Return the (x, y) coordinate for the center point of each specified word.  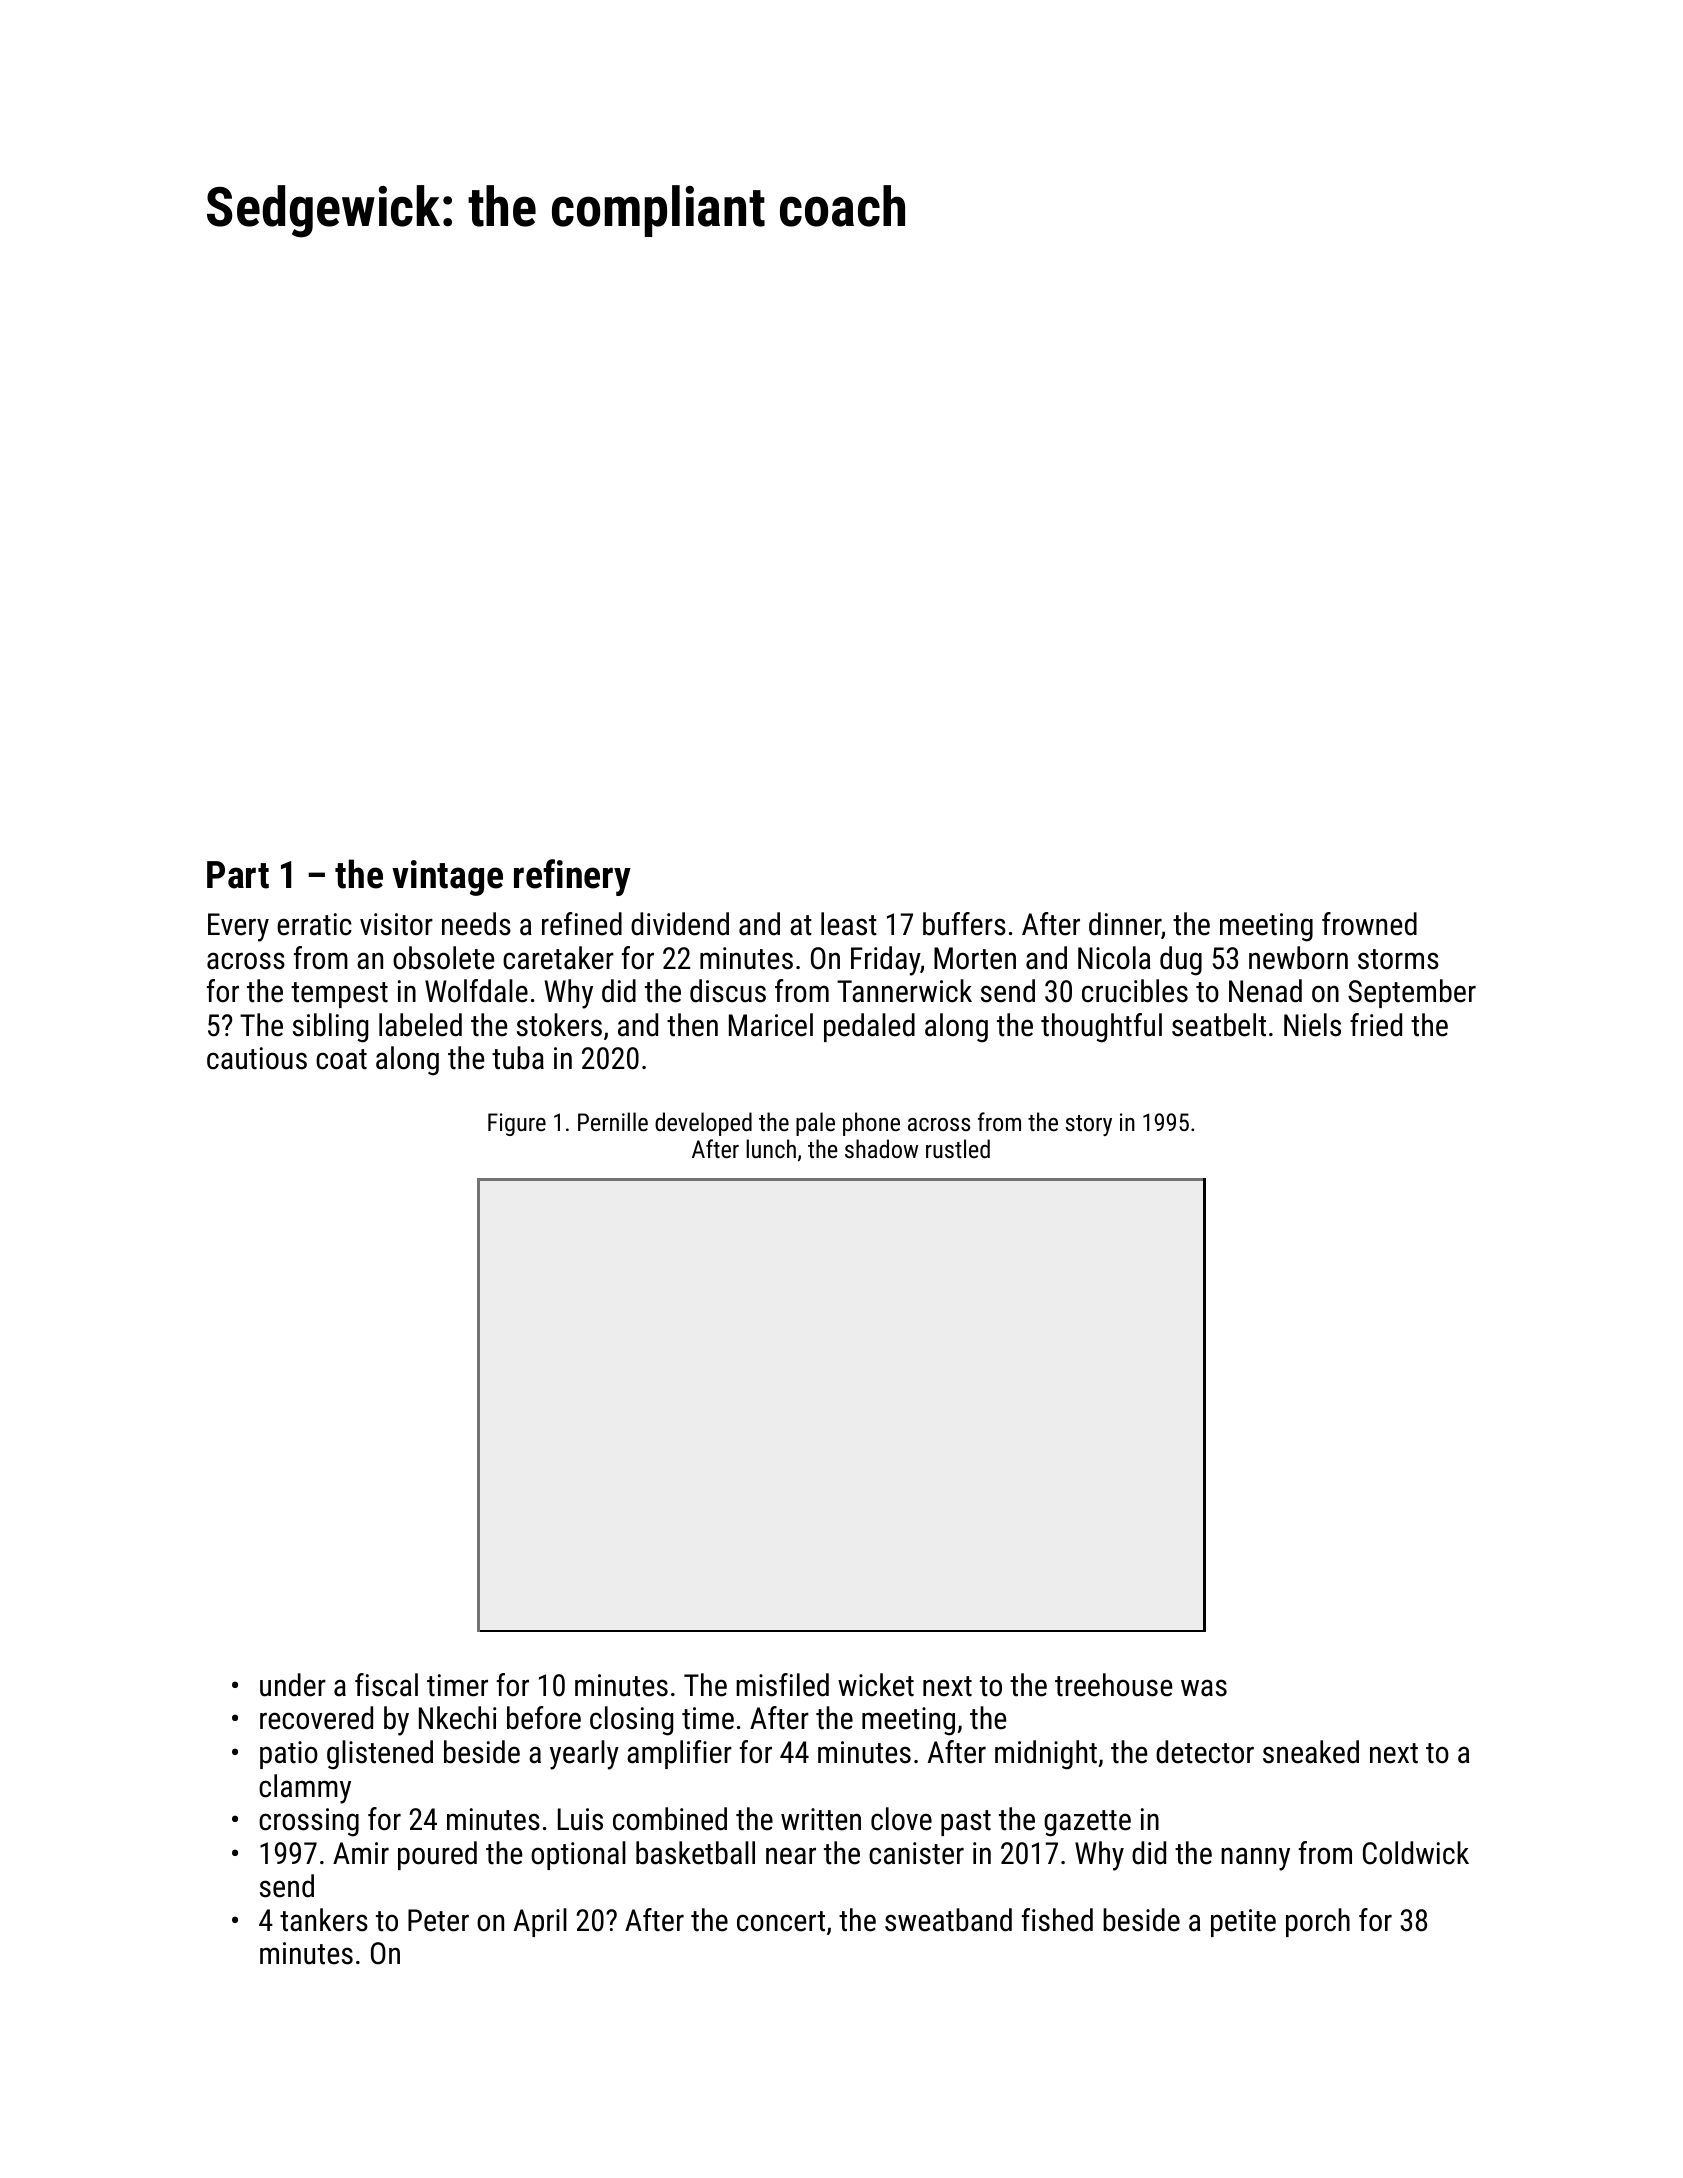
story (1089, 1125)
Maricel (771, 1025)
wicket (876, 1685)
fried (1376, 1025)
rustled (958, 1148)
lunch (771, 1148)
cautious (257, 1058)
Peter (438, 1920)
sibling (330, 1028)
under (293, 1685)
